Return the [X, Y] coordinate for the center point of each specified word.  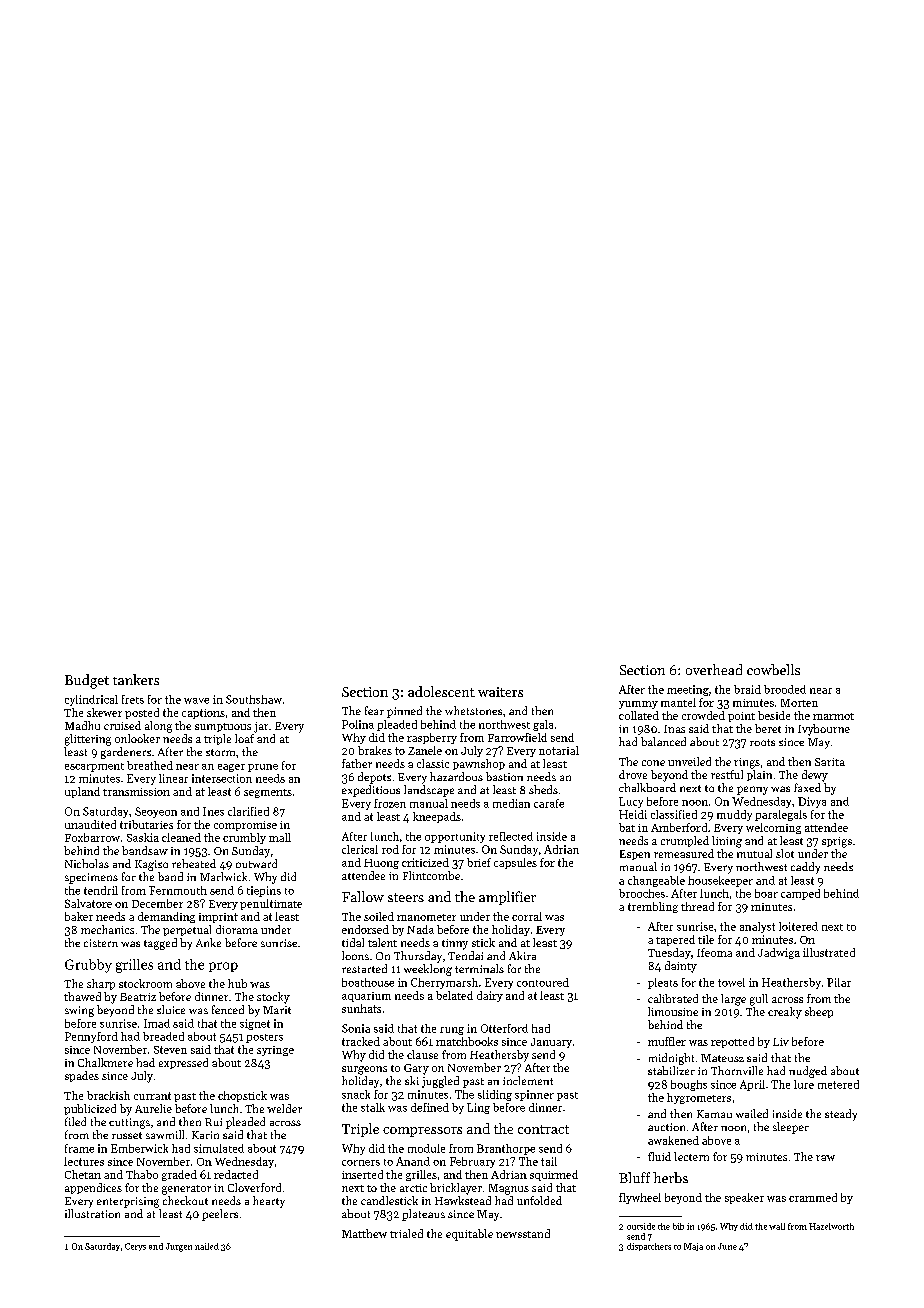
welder [284, 1108]
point [741, 717]
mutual [754, 853]
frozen [390, 803]
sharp [101, 984]
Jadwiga [779, 953]
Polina [358, 724]
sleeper [791, 1128]
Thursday [418, 957]
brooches [642, 893]
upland [82, 792]
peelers [220, 1215]
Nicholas [87, 863]
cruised [122, 725]
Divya [812, 802]
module [426, 1148]
